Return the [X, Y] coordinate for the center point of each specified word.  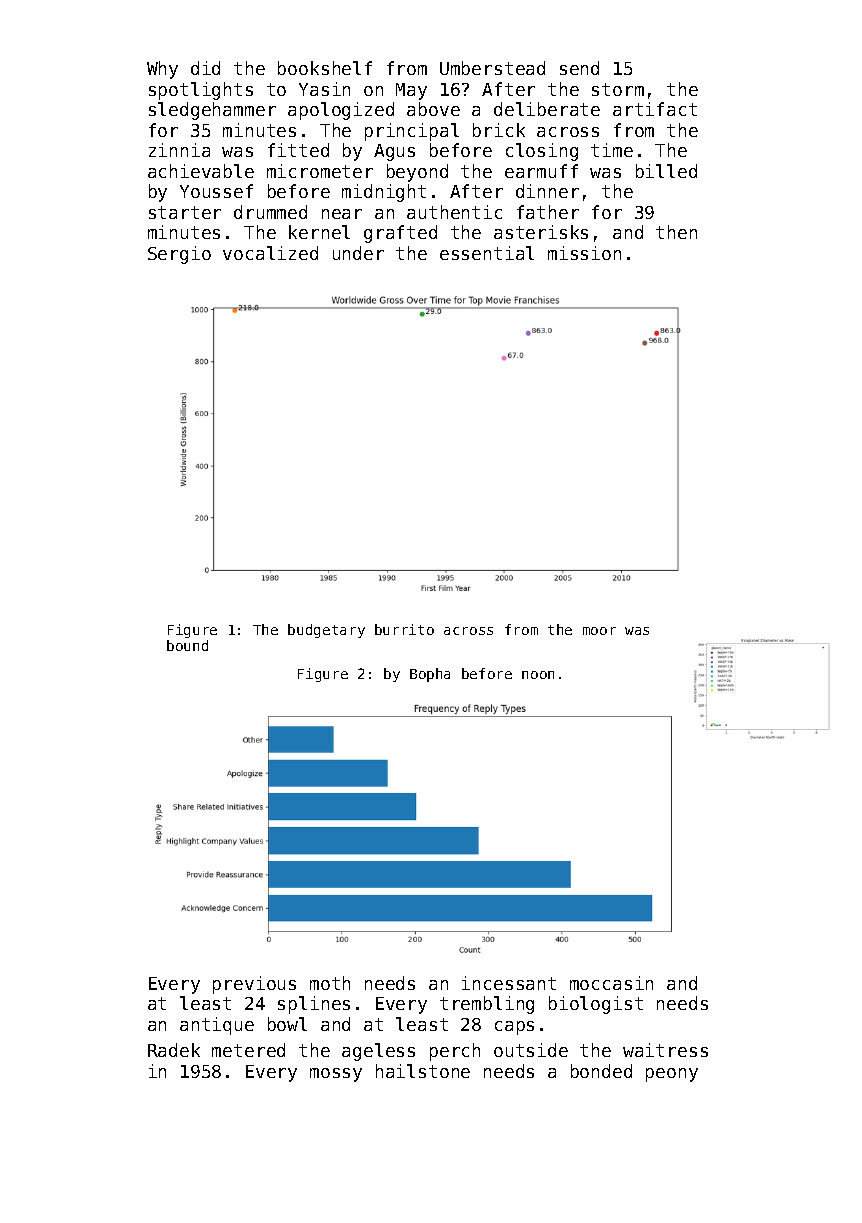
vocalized [270, 253]
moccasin [611, 983]
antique [217, 1026]
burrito [404, 629]
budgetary [326, 631]
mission [584, 253]
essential [487, 253]
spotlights [201, 91]
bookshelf [325, 68]
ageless [378, 1052]
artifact [655, 109]
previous [254, 985]
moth [330, 983]
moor [599, 631]
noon [538, 675]
